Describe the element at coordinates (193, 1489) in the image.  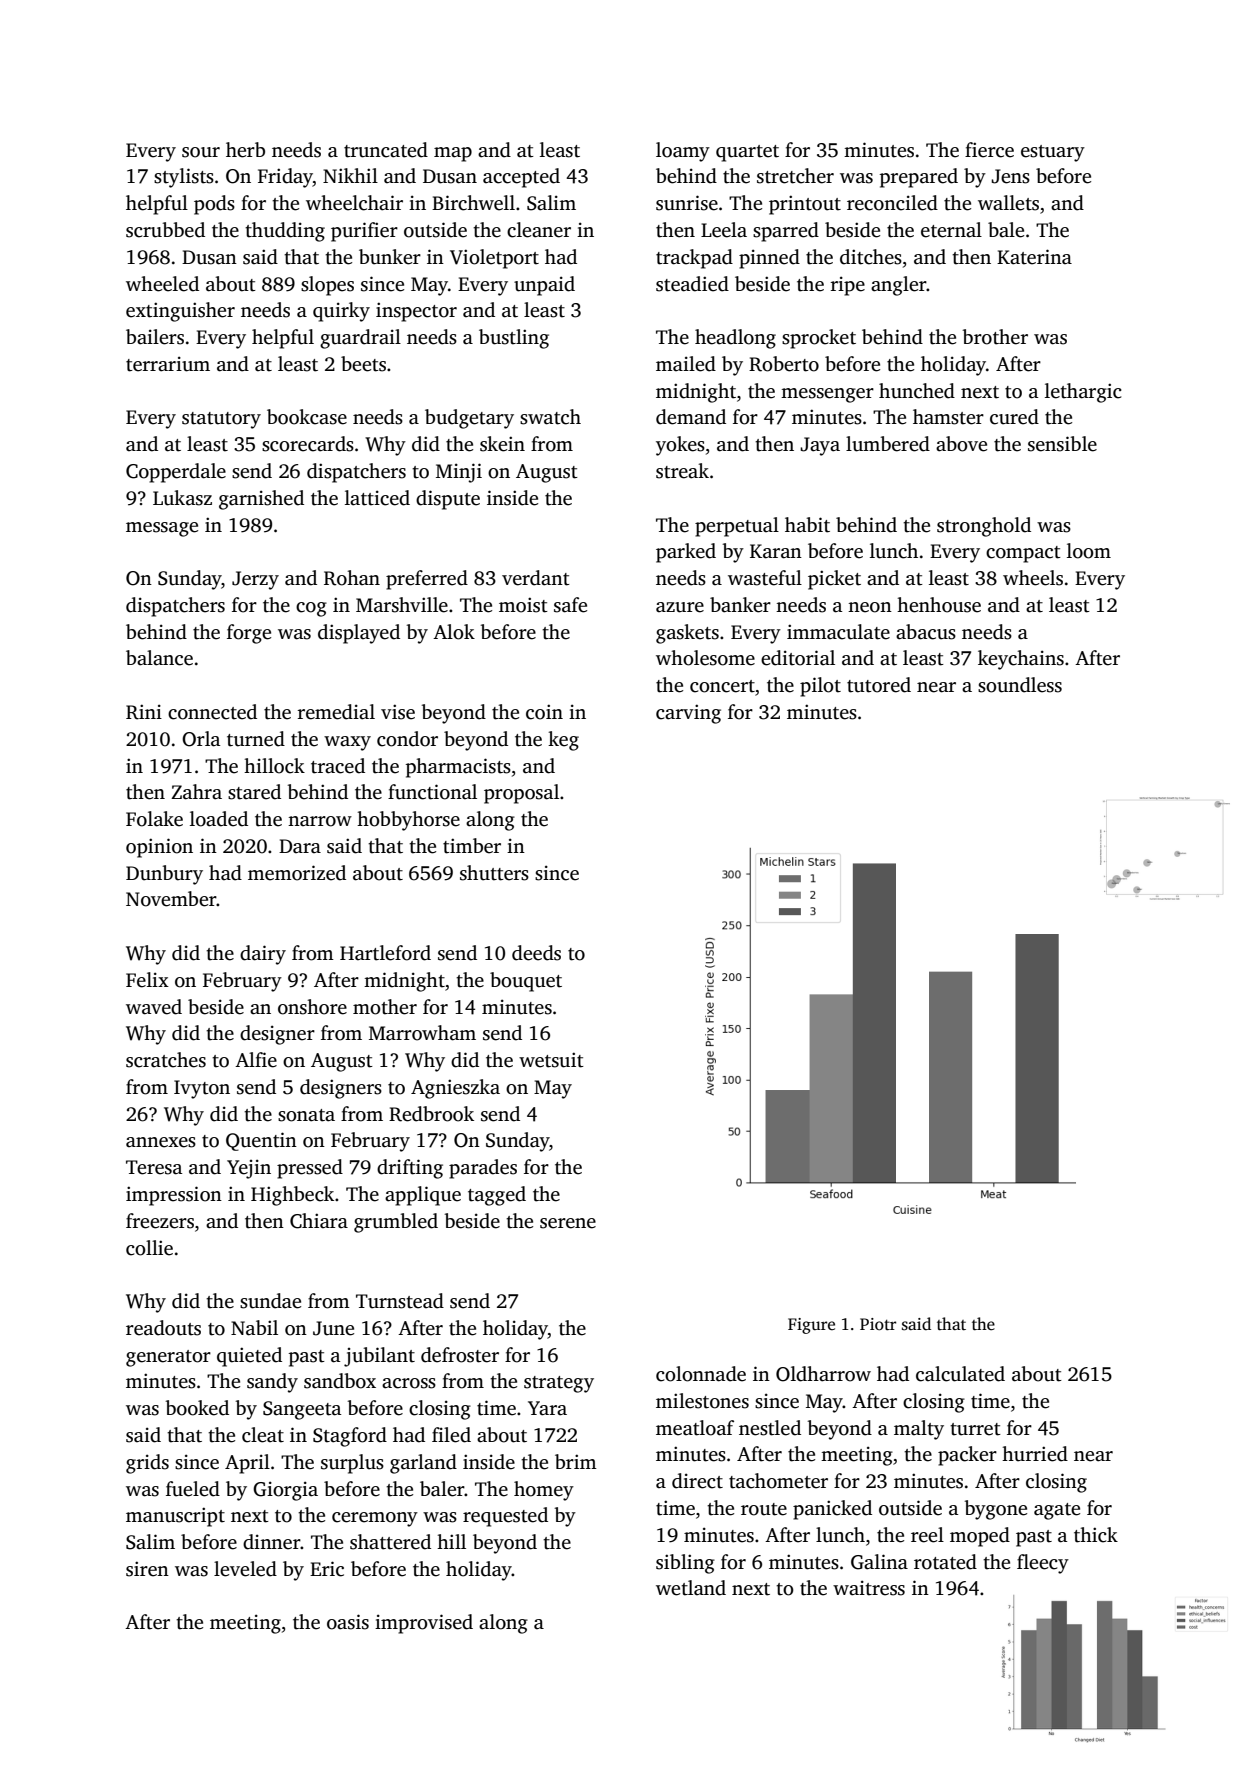
I see `fueled` at that location.
